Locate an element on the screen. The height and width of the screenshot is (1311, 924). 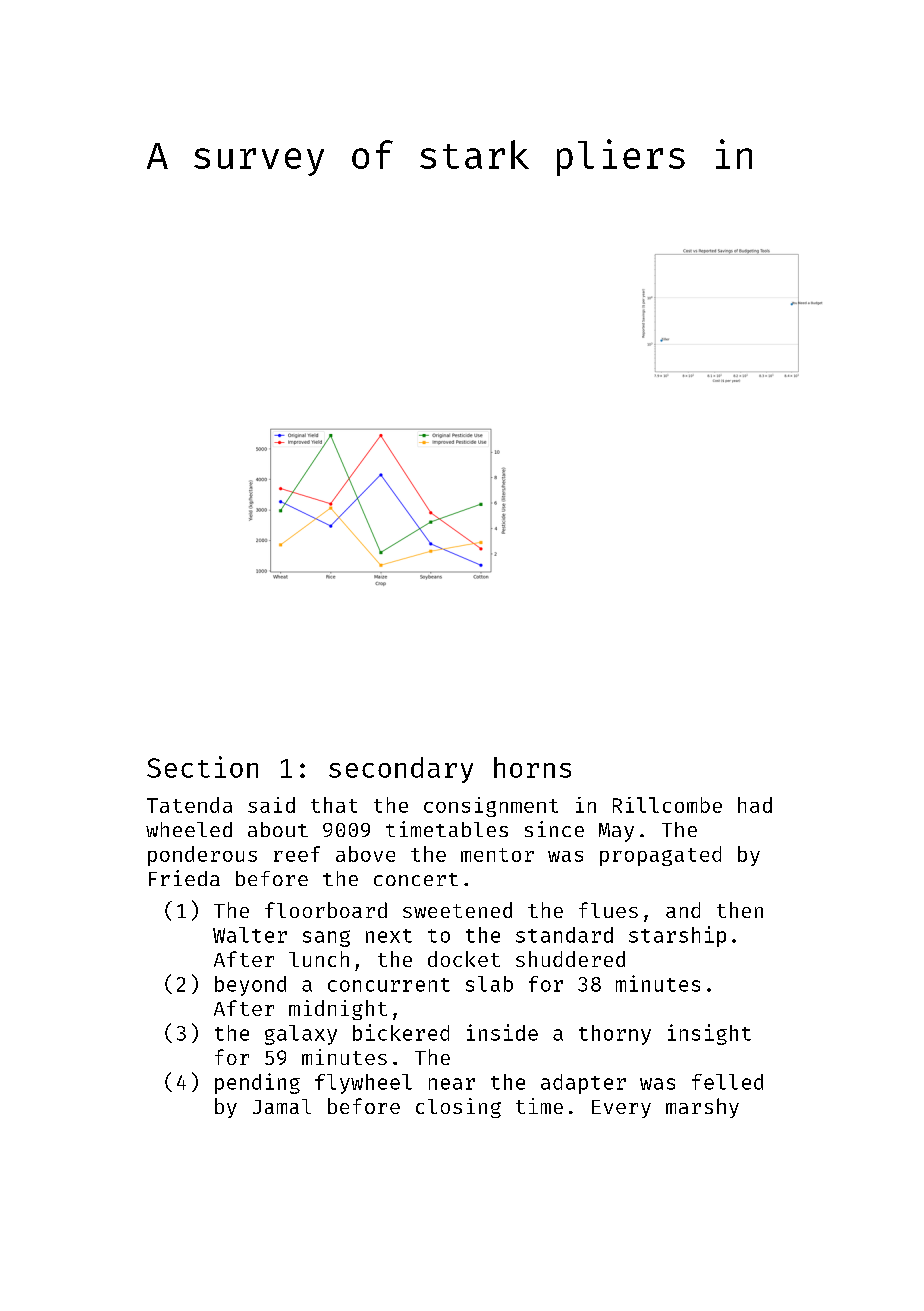
concurrent is located at coordinates (389, 985).
